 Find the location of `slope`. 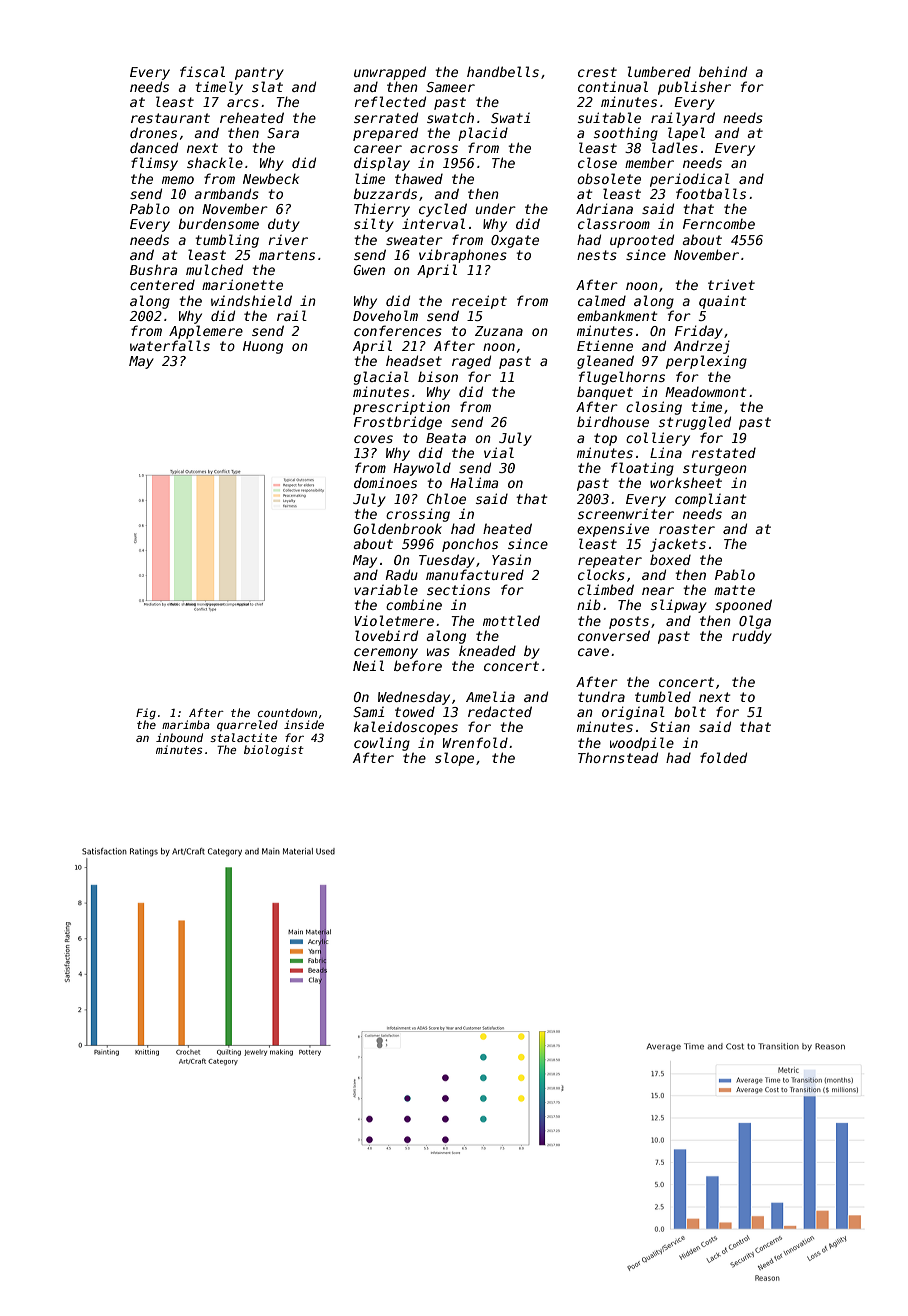

slope is located at coordinates (454, 759).
